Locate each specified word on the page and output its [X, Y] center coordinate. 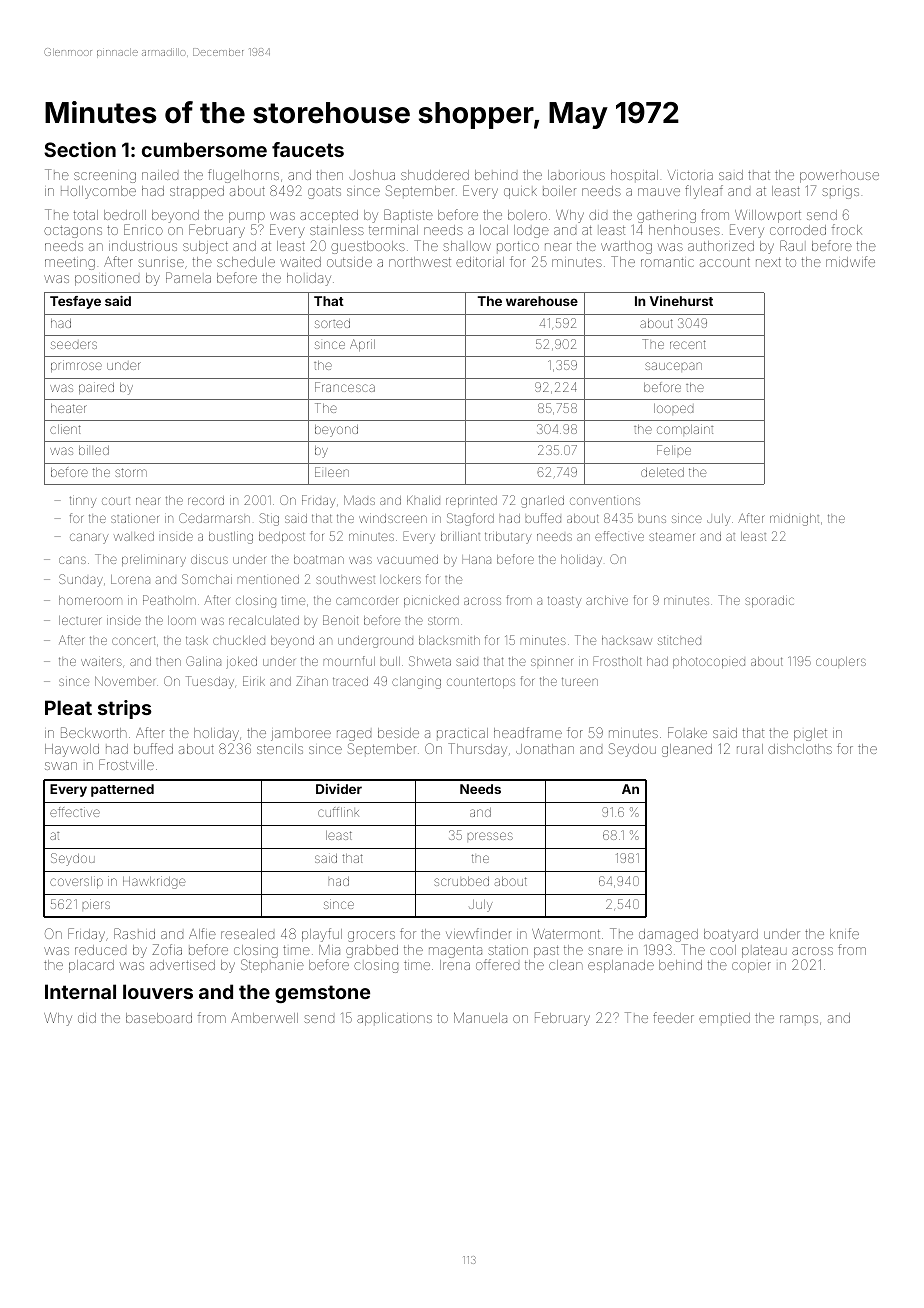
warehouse [542, 301]
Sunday [81, 580]
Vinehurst [681, 301]
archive [607, 600]
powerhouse [839, 177]
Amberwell [264, 1017]
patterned [122, 790]
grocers [371, 936]
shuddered [435, 175]
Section [80, 149]
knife [844, 933]
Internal [80, 991]
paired [96, 388]
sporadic [769, 601]
